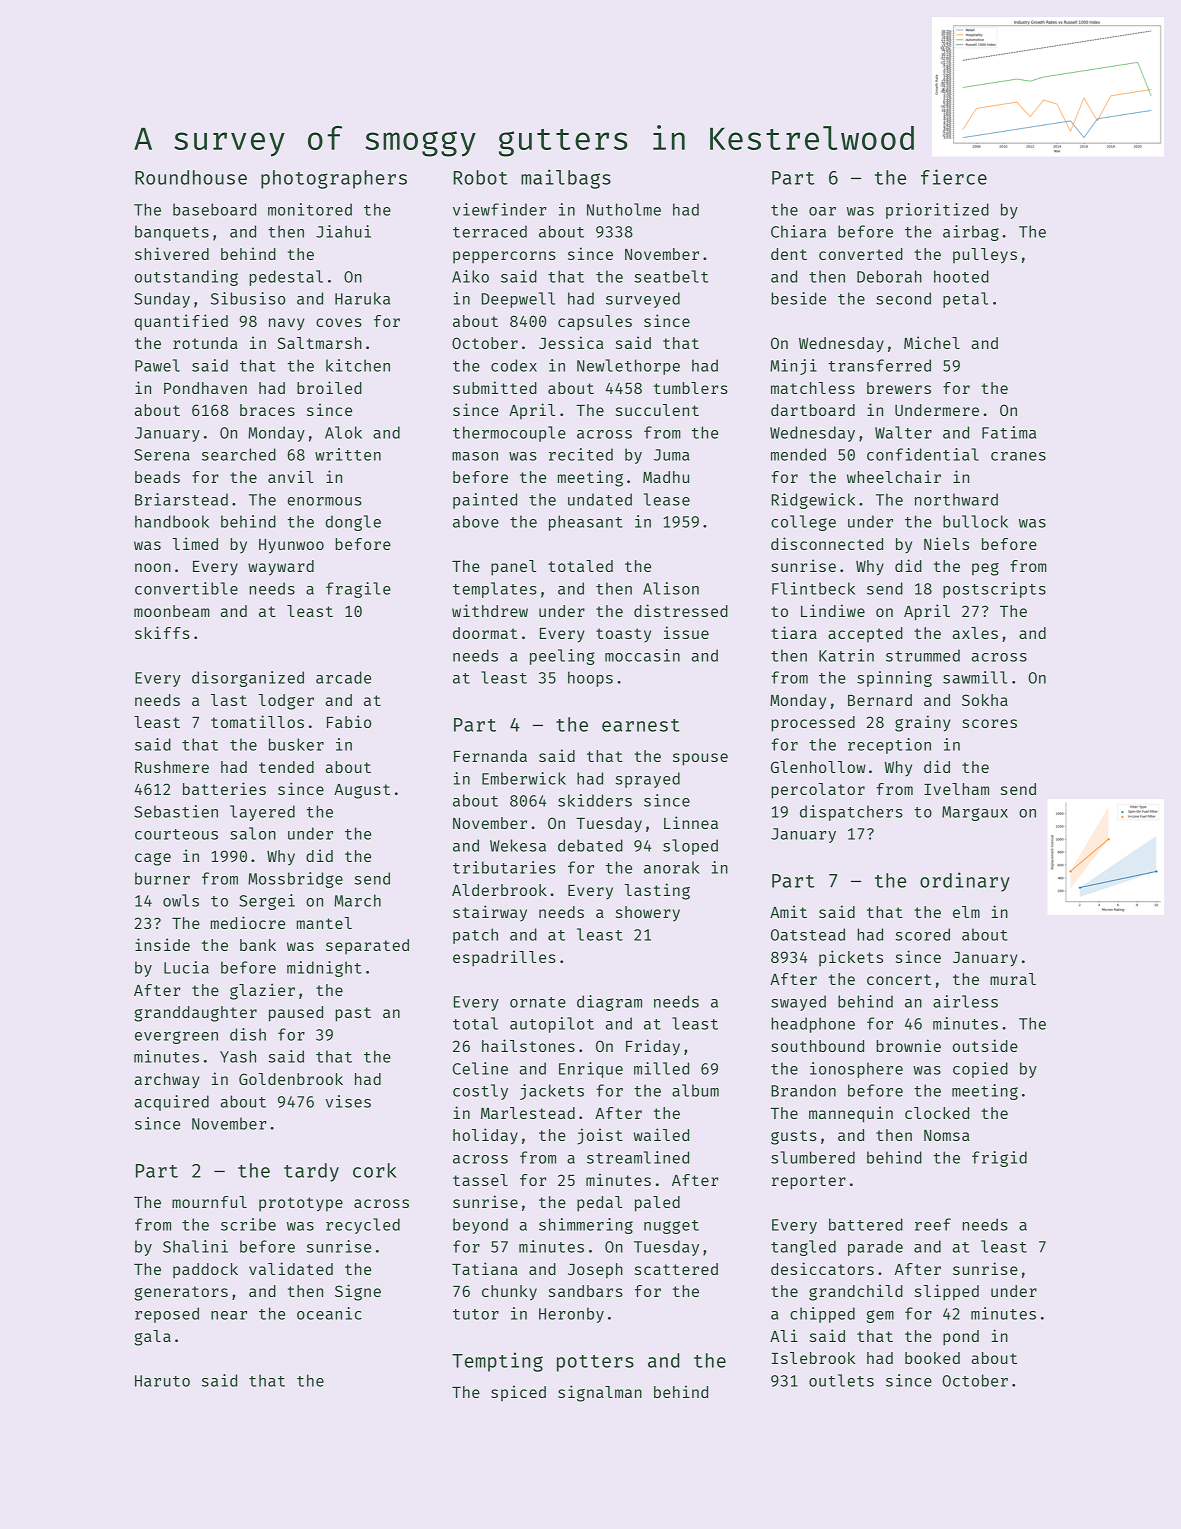  Describe the element at coordinates (954, 177) in the screenshot. I see `fierce` at that location.
